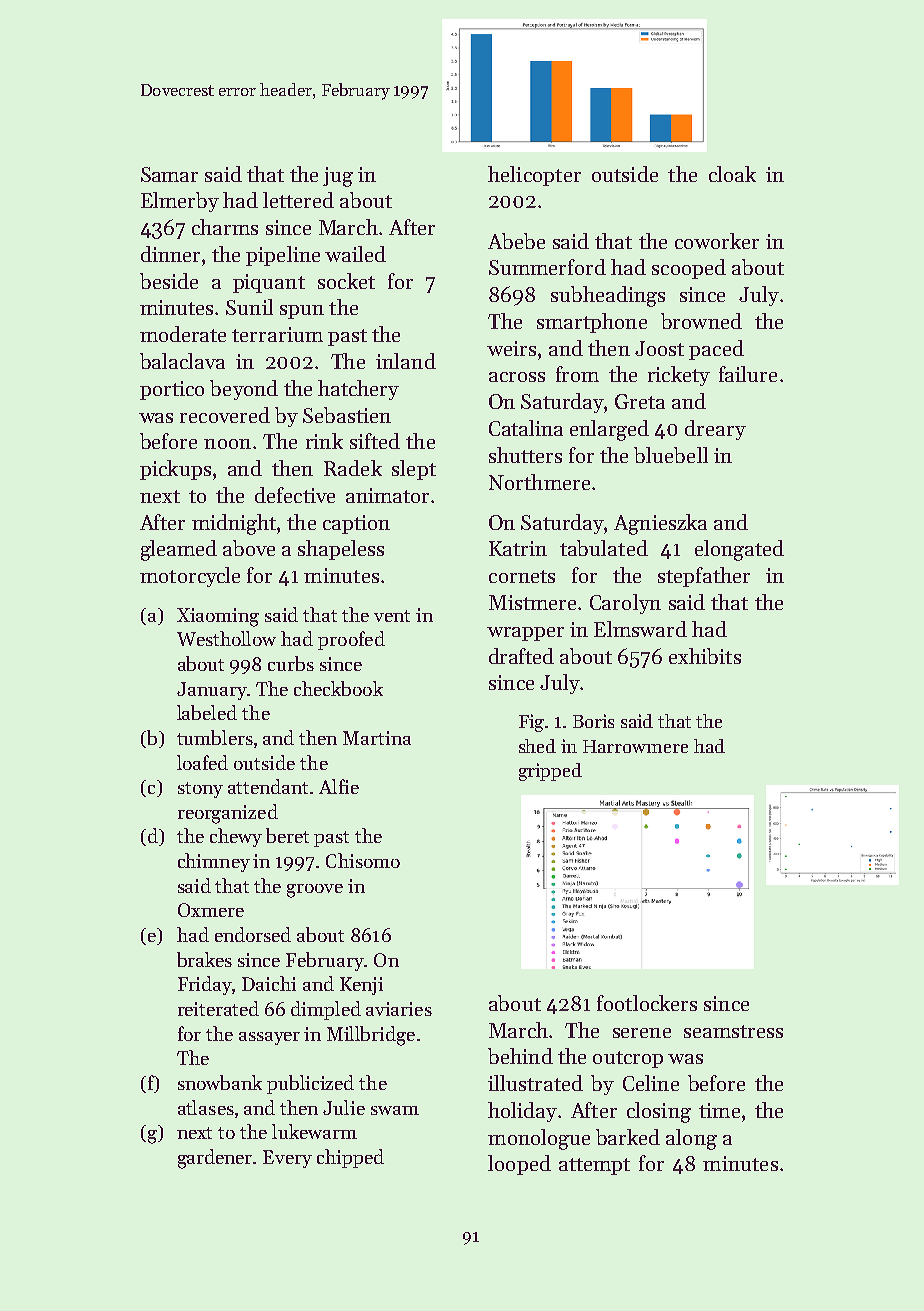  What do you see at coordinates (609, 430) in the screenshot?
I see `enlarged` at bounding box center [609, 430].
